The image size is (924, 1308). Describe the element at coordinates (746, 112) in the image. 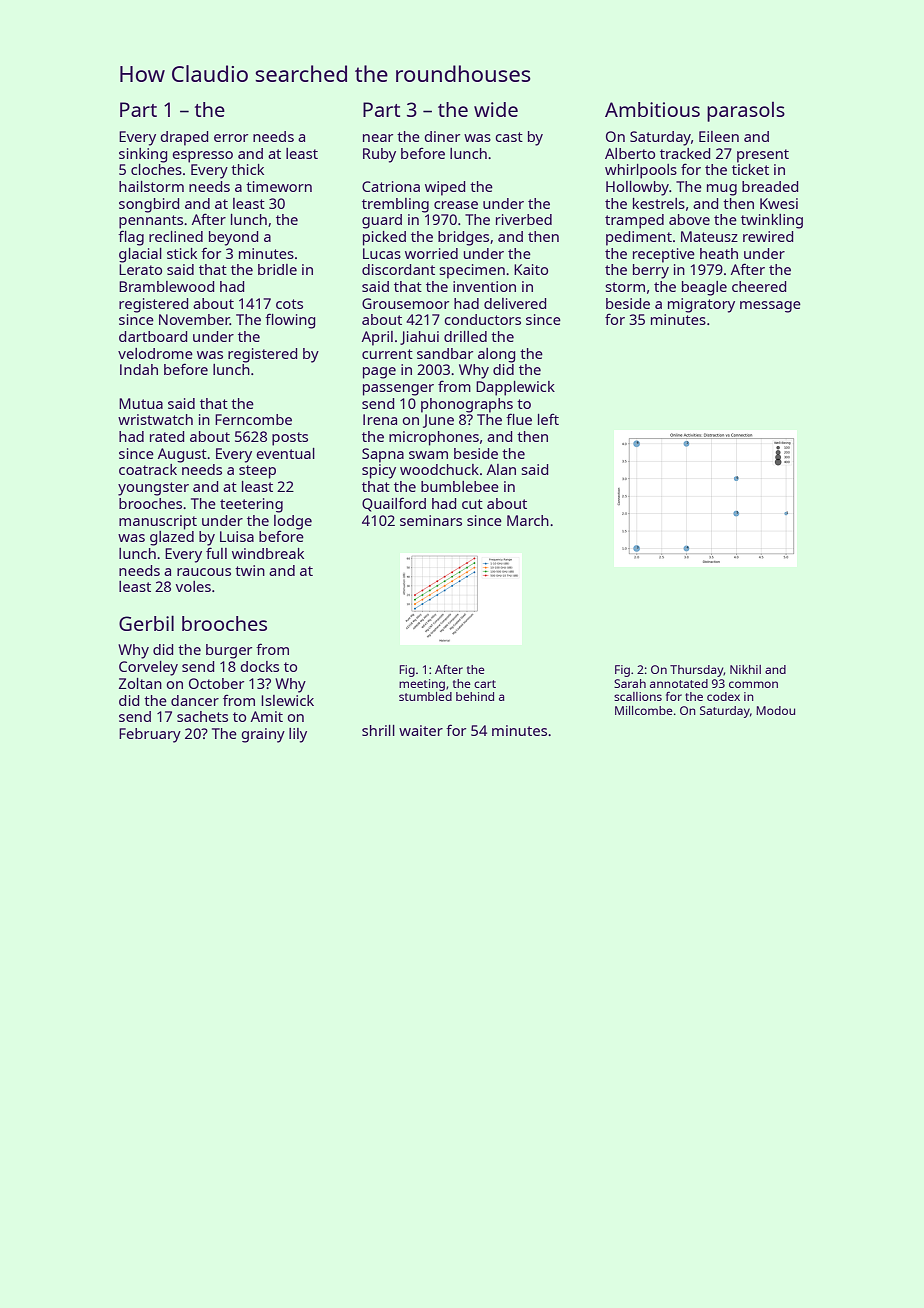

I see `parasols` at that location.
